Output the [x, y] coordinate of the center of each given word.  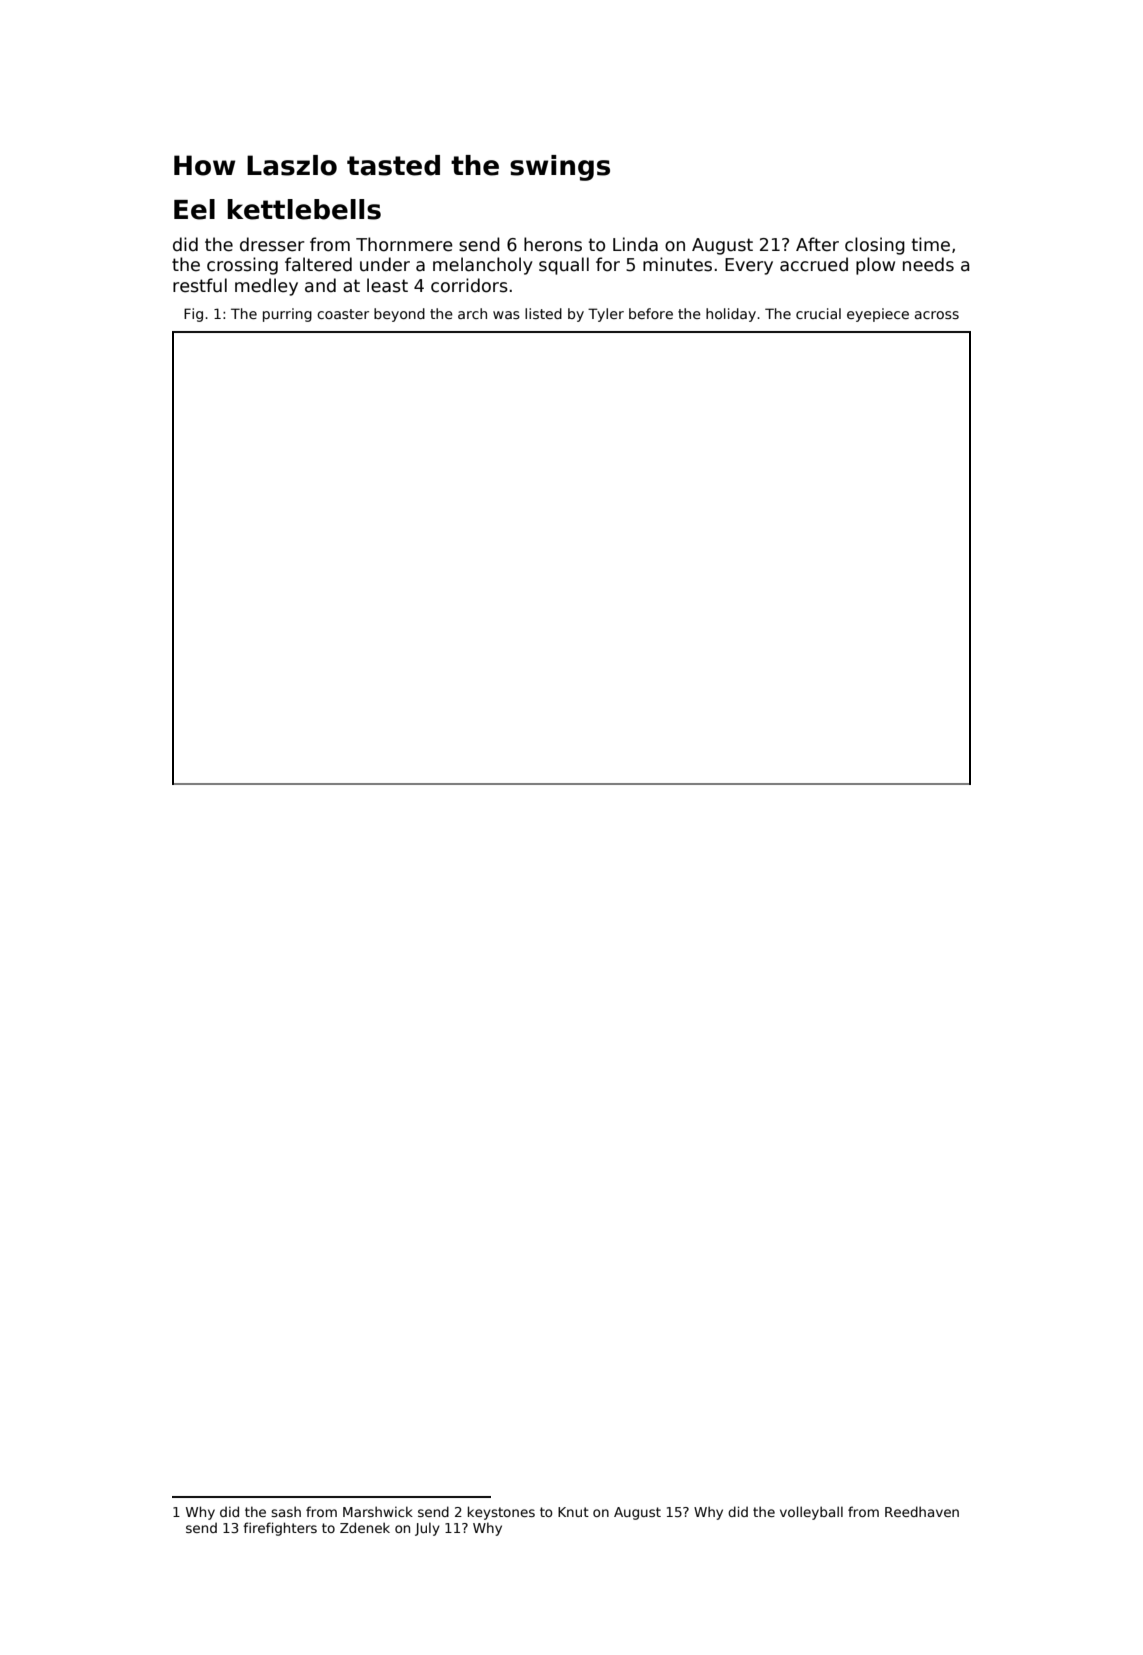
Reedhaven [922, 1511]
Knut [573, 1512]
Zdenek [365, 1527]
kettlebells [304, 209]
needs [928, 264]
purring [287, 315]
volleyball [811, 1513]
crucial [818, 313]
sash [286, 1511]
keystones [501, 1513]
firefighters [280, 1529]
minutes [677, 264]
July [427, 1529]
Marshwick [378, 1511]
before [651, 313]
